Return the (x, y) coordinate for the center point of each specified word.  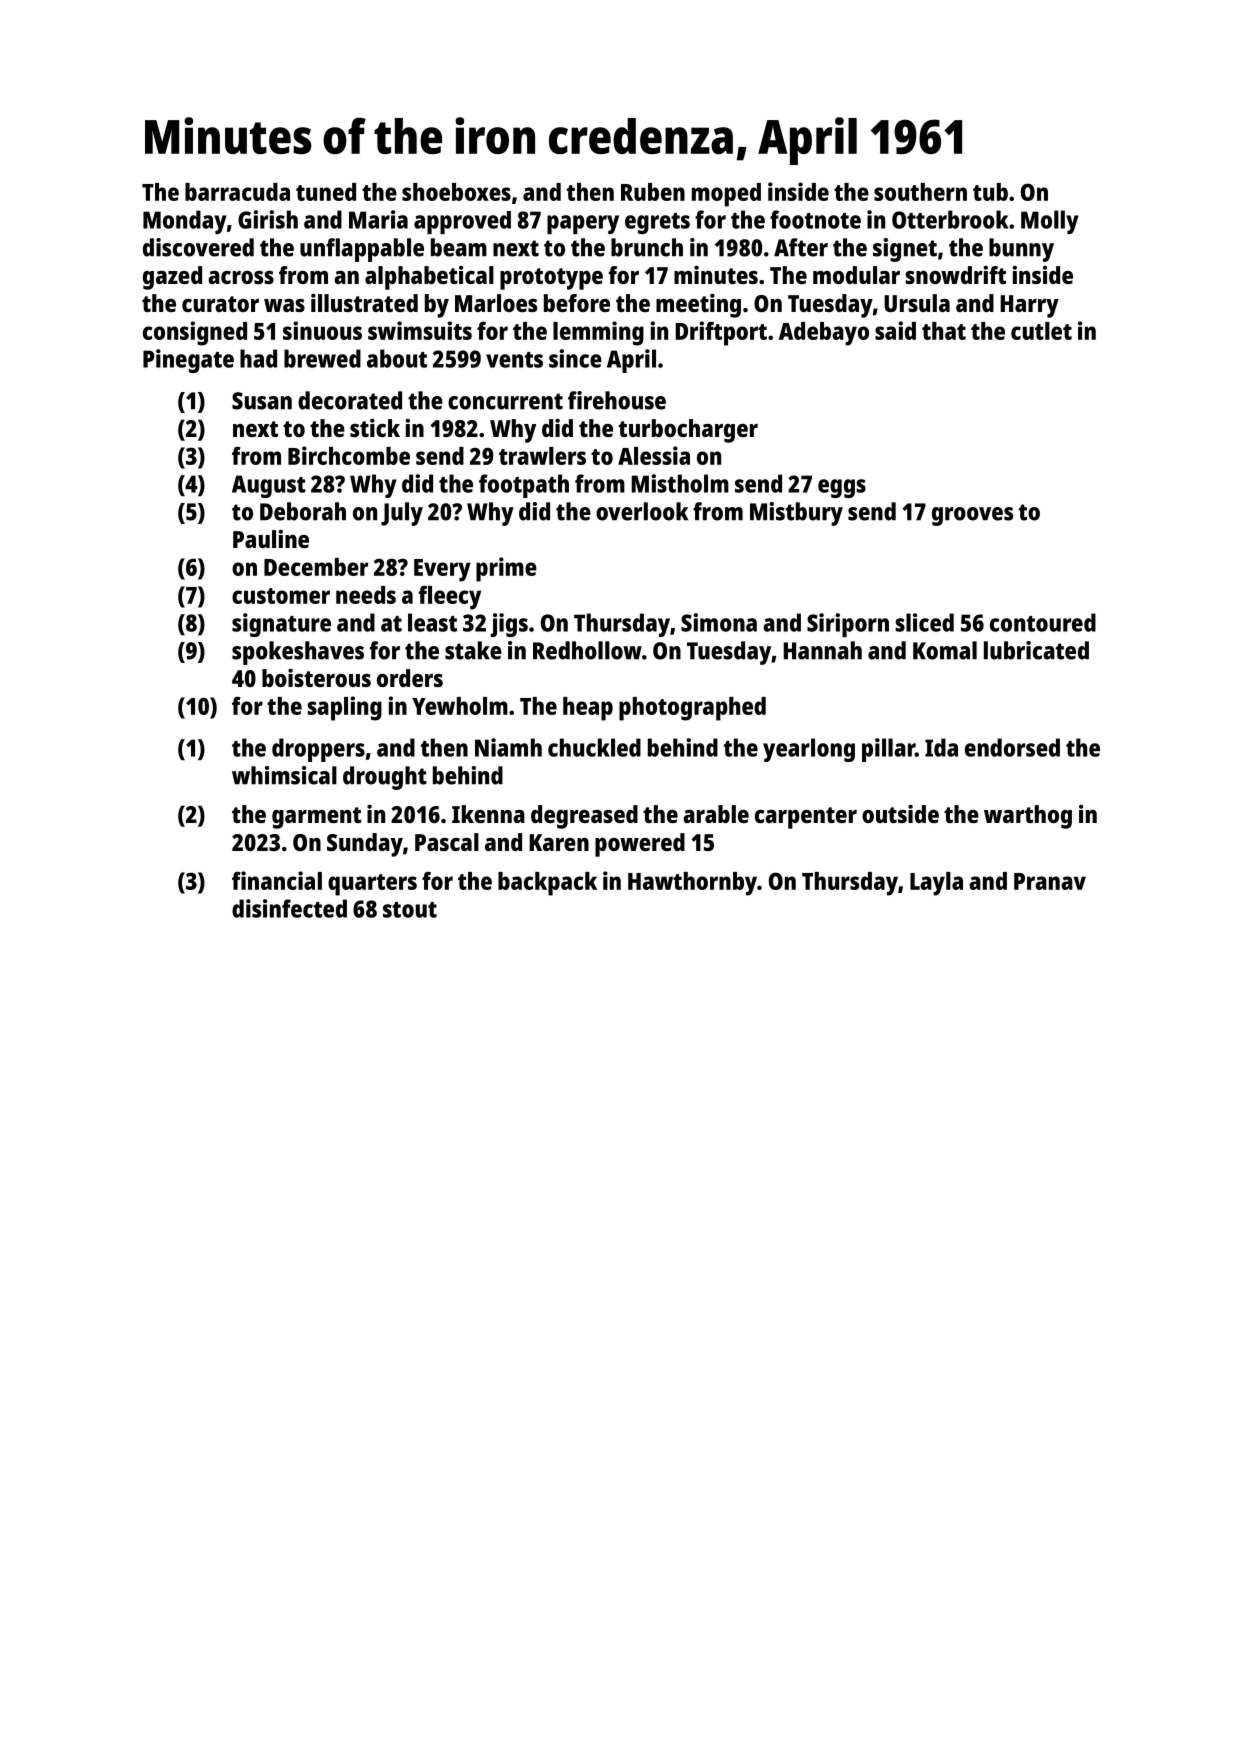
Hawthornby (692, 884)
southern (920, 192)
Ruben (653, 192)
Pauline (271, 539)
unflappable (362, 250)
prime (506, 569)
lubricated (1036, 650)
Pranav (1050, 881)
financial (277, 880)
